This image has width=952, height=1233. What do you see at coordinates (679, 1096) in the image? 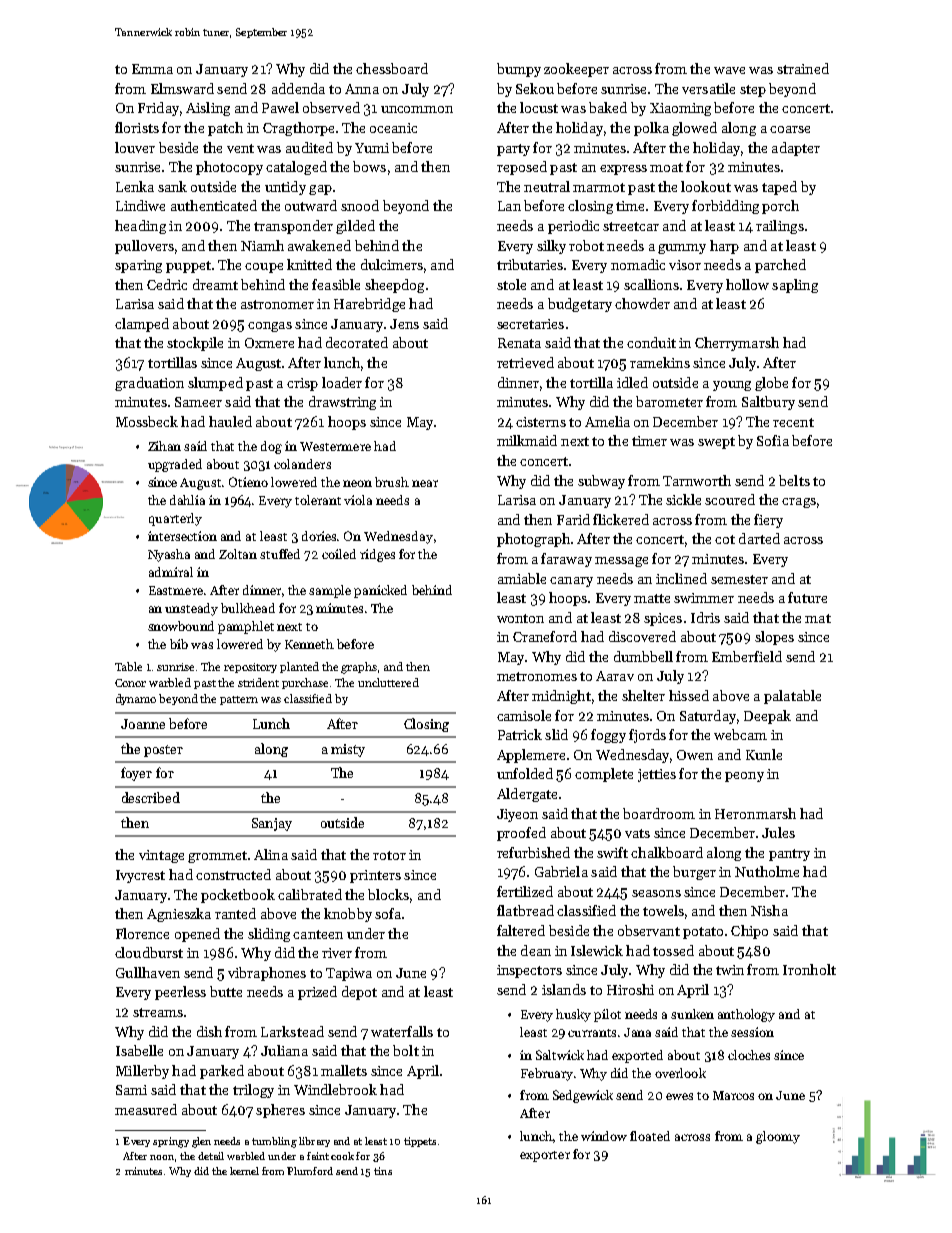
I see `ewes` at bounding box center [679, 1096].
